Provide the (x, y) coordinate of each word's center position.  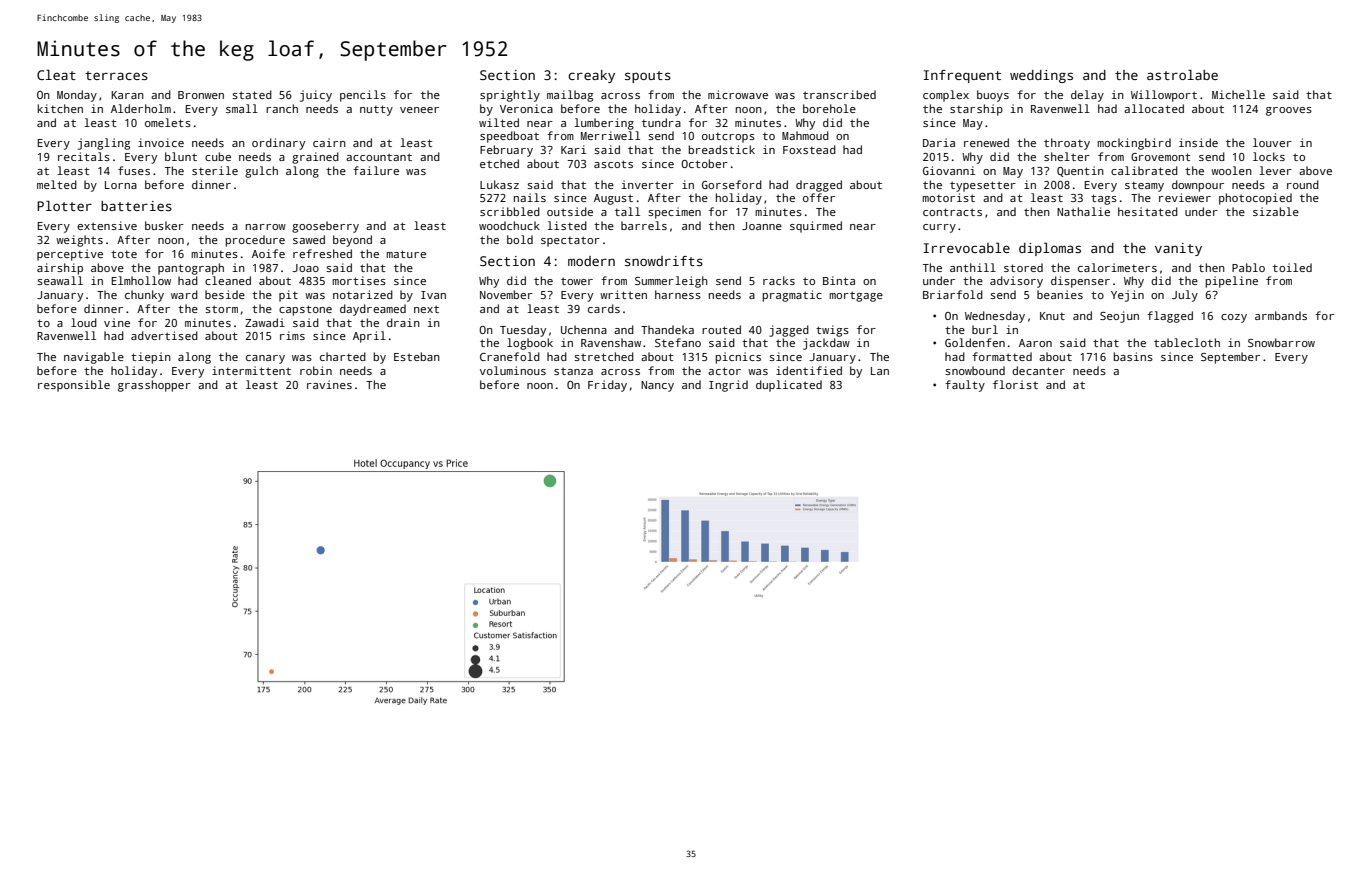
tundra (661, 122)
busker (164, 225)
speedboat (509, 137)
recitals (84, 156)
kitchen (60, 108)
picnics (738, 358)
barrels (644, 225)
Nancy (657, 386)
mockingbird (1134, 144)
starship (976, 110)
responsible (74, 386)
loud (84, 322)
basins (1133, 356)
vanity (1178, 249)
